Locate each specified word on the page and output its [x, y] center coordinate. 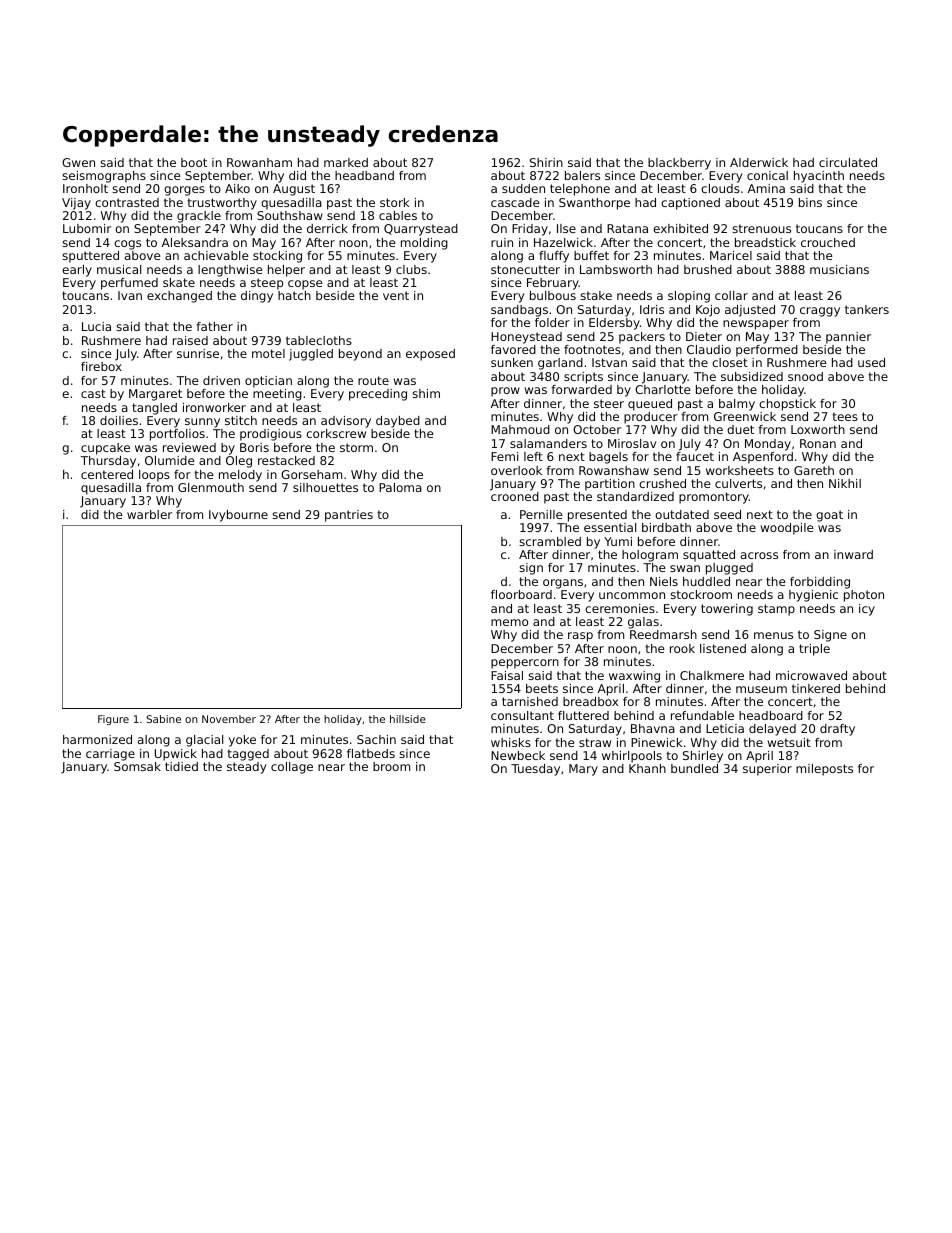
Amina [766, 188]
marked [346, 162]
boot [194, 162]
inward [853, 554]
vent [396, 295]
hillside [408, 719]
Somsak [137, 766]
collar [731, 295]
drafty [837, 730]
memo [509, 622]
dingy [257, 297]
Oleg [239, 462]
